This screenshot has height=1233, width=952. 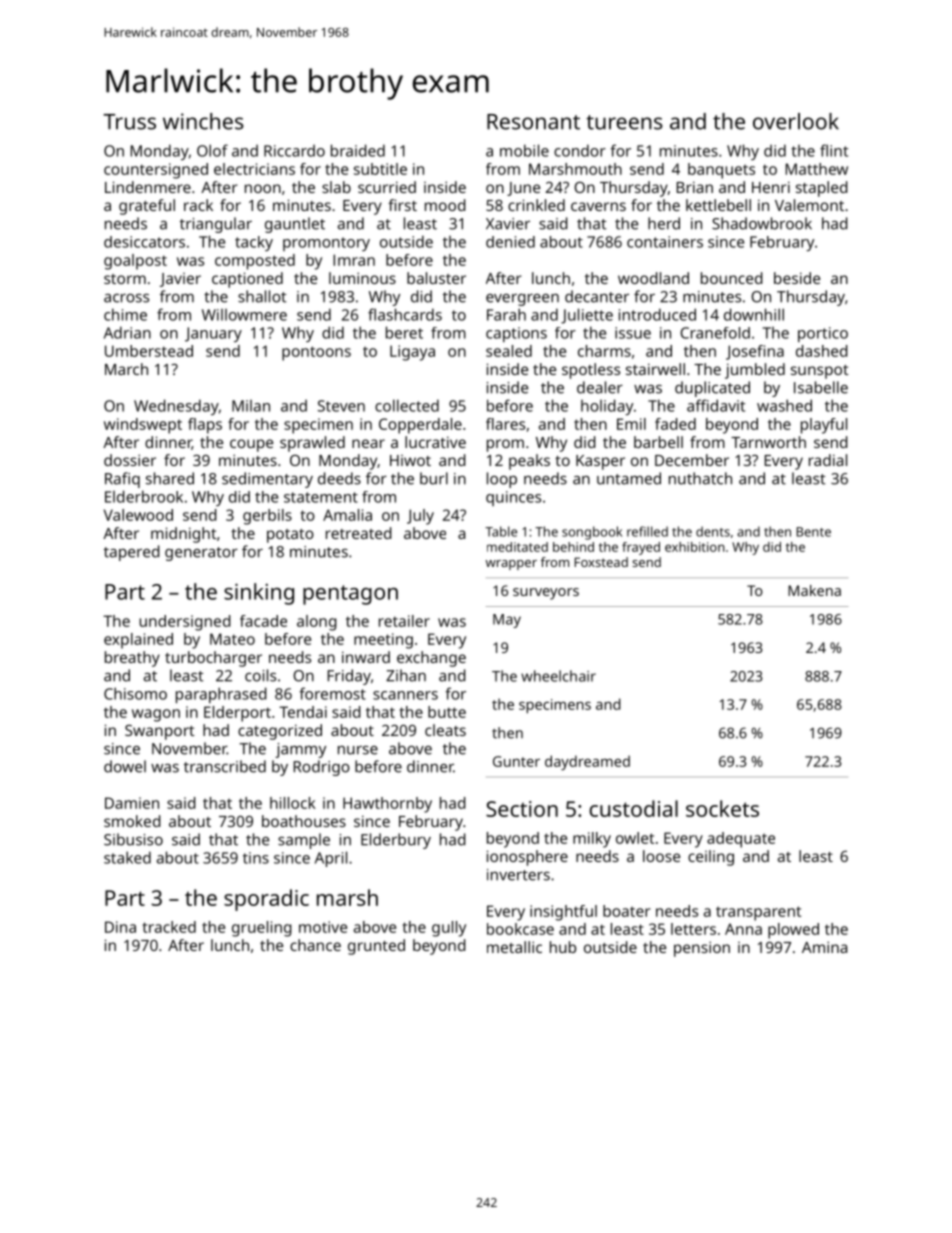 What do you see at coordinates (262, 929) in the screenshot?
I see `grueling` at bounding box center [262, 929].
